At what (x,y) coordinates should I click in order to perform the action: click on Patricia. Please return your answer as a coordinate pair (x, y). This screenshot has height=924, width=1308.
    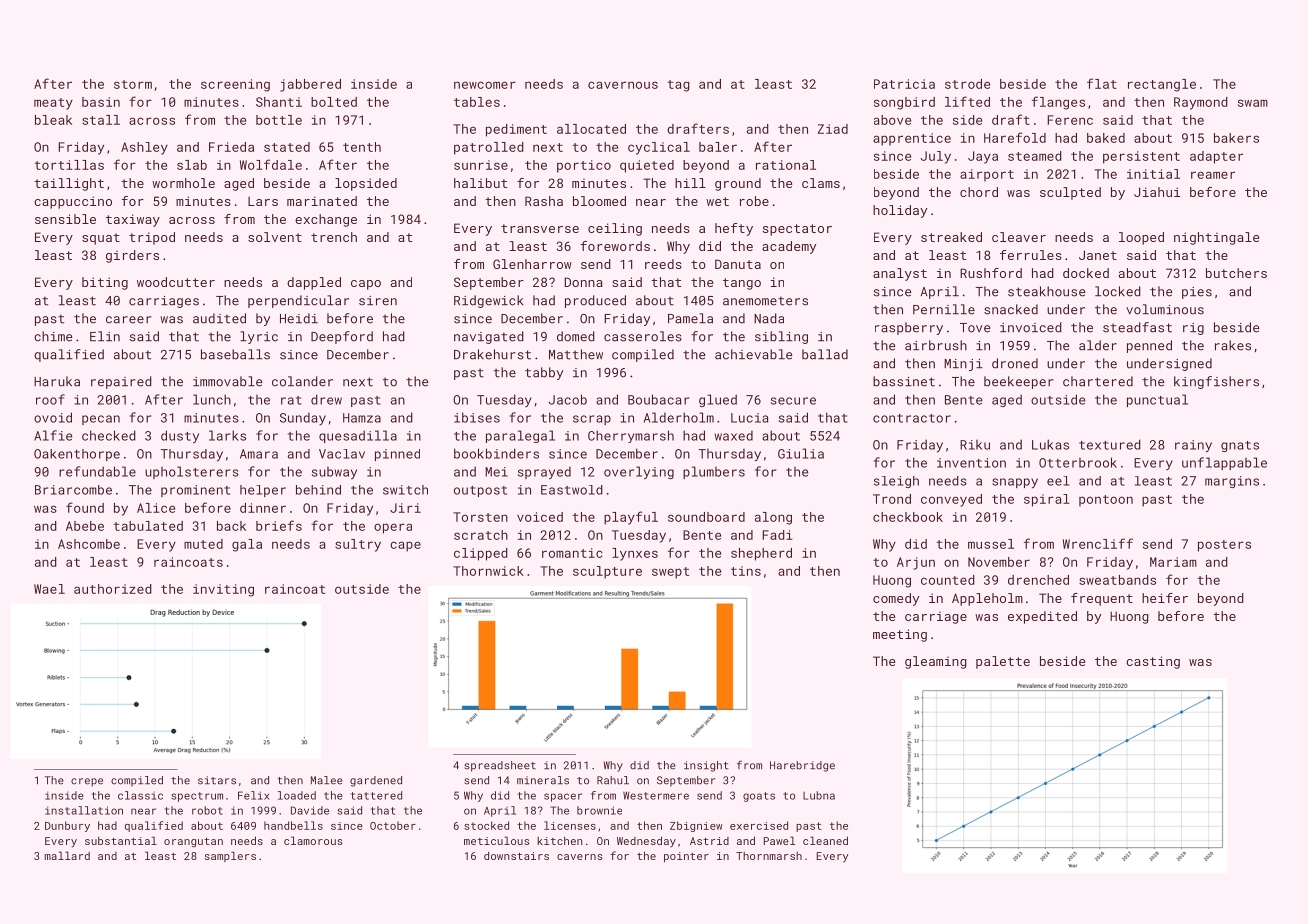
    Looking at the image, I should click on (904, 84).
